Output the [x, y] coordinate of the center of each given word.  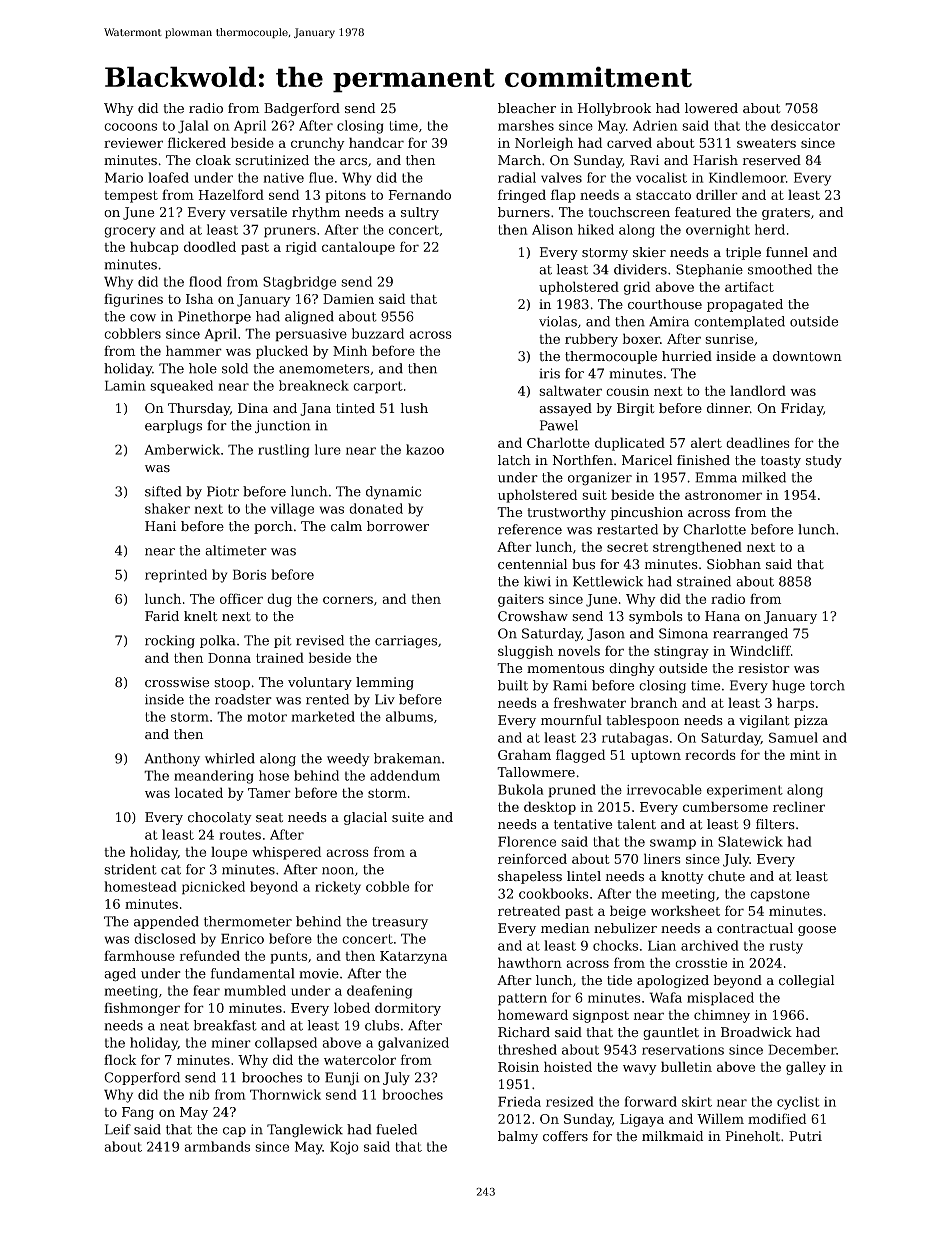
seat [269, 818]
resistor [764, 668]
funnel [787, 252]
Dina [253, 408]
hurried [687, 356]
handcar [376, 142]
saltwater [570, 390]
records [710, 754]
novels [579, 650]
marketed [323, 716]
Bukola [521, 789]
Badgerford [302, 109]
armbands [217, 1146]
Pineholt [753, 1136]
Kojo [344, 1148]
